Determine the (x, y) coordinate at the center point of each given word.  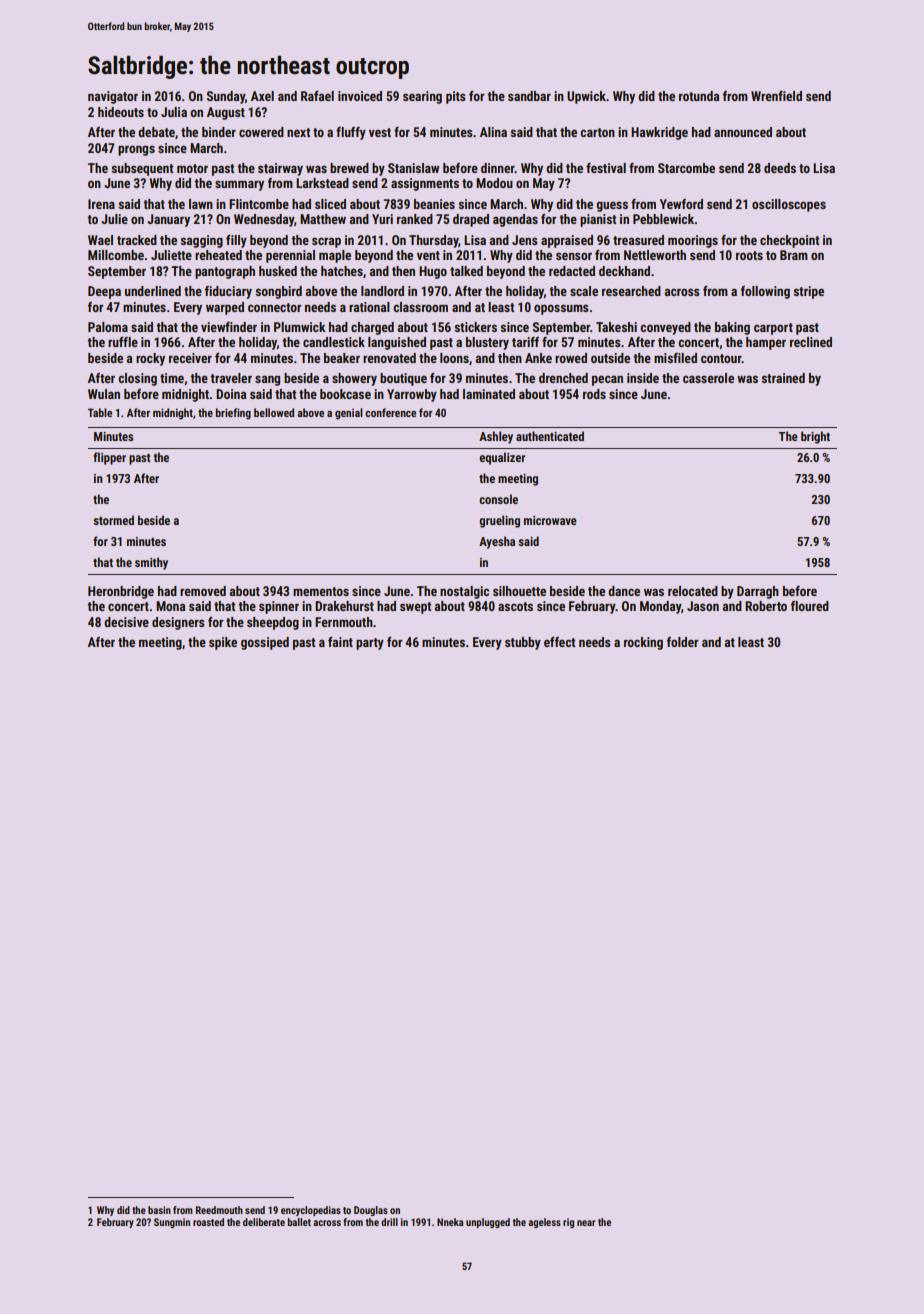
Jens (525, 240)
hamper (766, 343)
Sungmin (172, 1223)
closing (137, 379)
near (586, 1223)
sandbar (529, 96)
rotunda (699, 96)
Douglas (371, 1211)
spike (223, 643)
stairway (280, 169)
